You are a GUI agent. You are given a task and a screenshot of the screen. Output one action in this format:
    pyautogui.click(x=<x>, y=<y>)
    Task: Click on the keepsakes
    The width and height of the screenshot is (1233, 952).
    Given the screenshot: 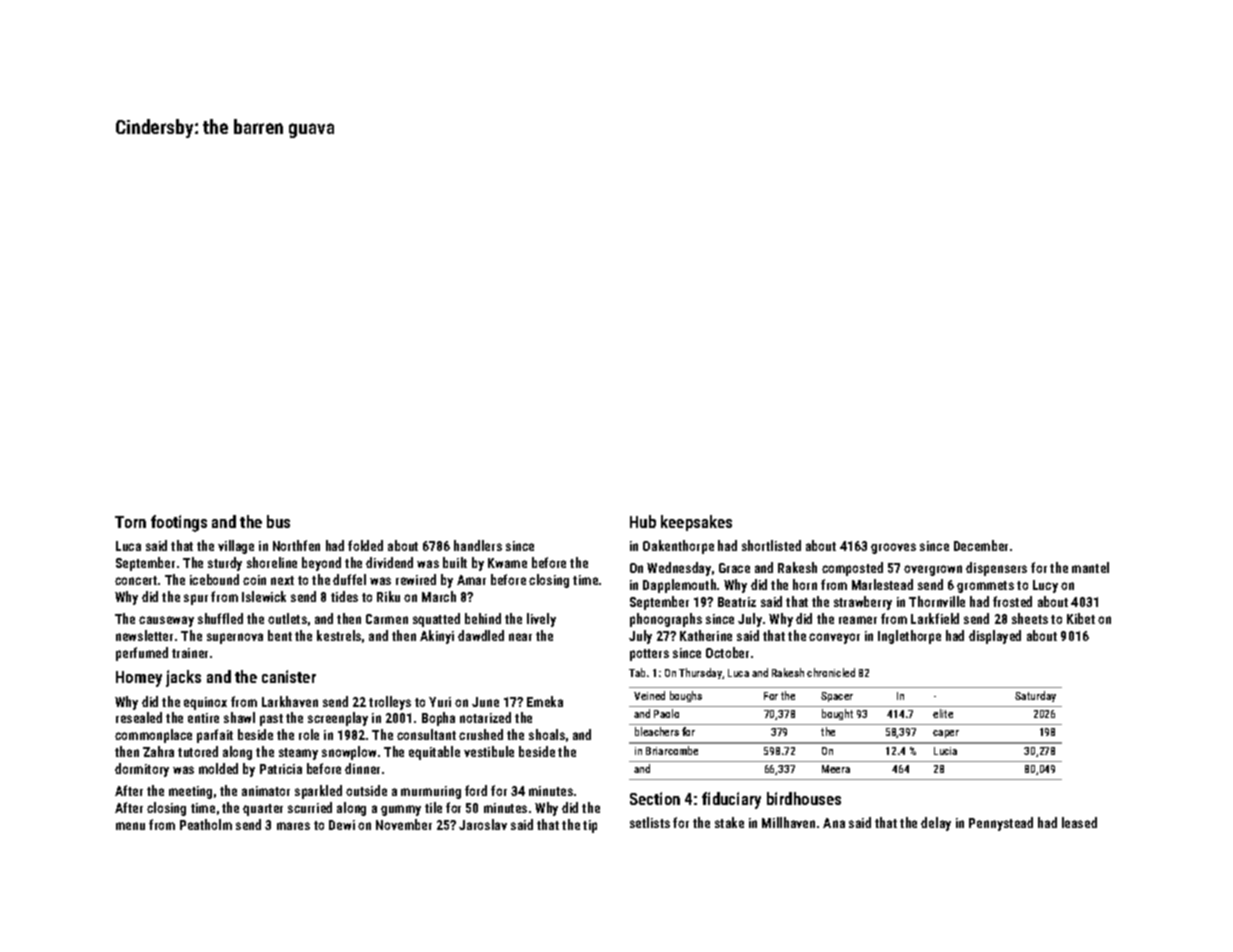 What is the action you would take?
    pyautogui.click(x=696, y=523)
